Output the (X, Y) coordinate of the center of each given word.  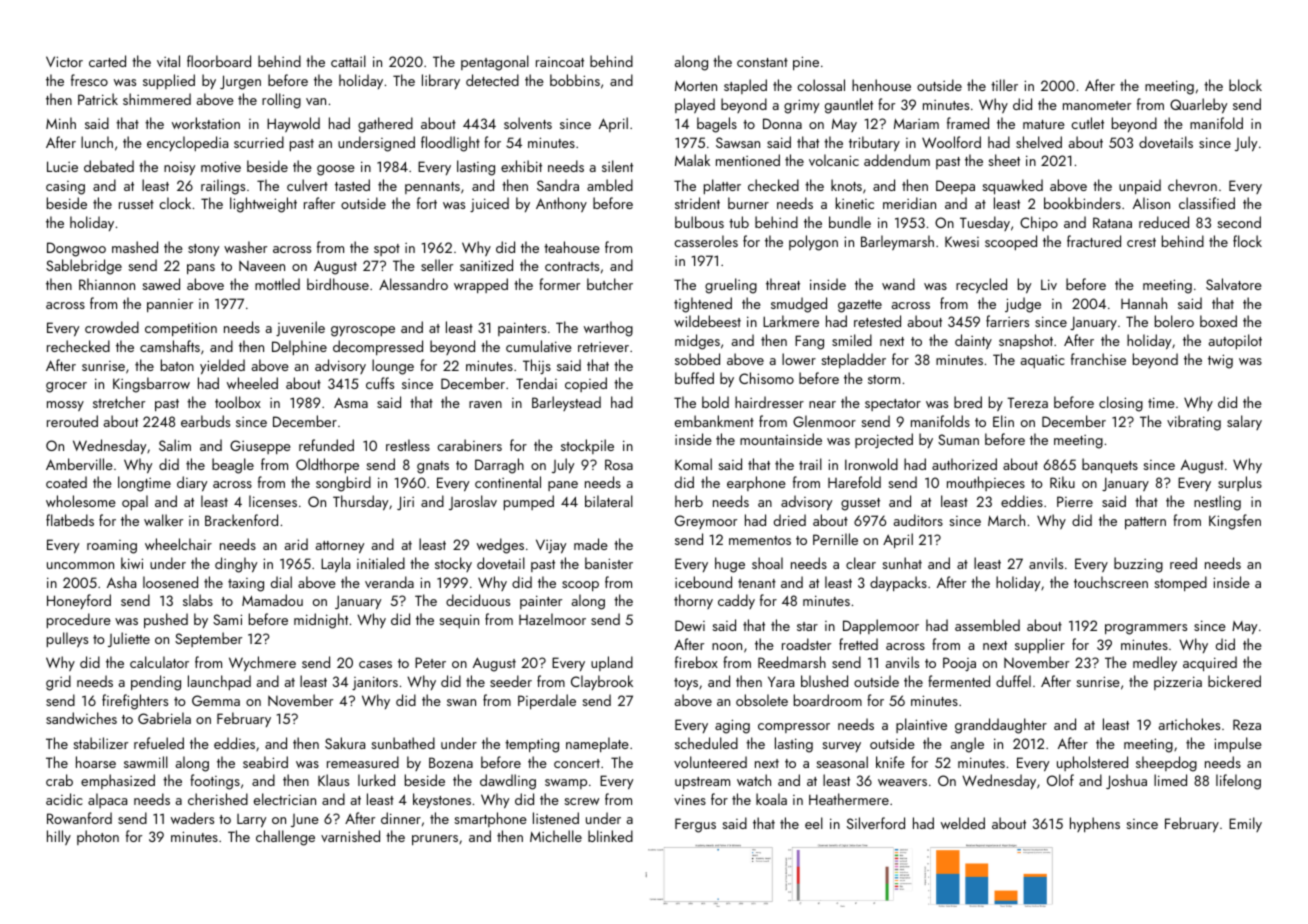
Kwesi (962, 241)
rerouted (72, 421)
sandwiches (81, 718)
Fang (809, 342)
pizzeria (1178, 683)
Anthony (561, 204)
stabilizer (100, 743)
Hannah (1144, 303)
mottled (277, 284)
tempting (532, 746)
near (822, 404)
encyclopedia (187, 143)
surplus (1240, 483)
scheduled (706, 743)
